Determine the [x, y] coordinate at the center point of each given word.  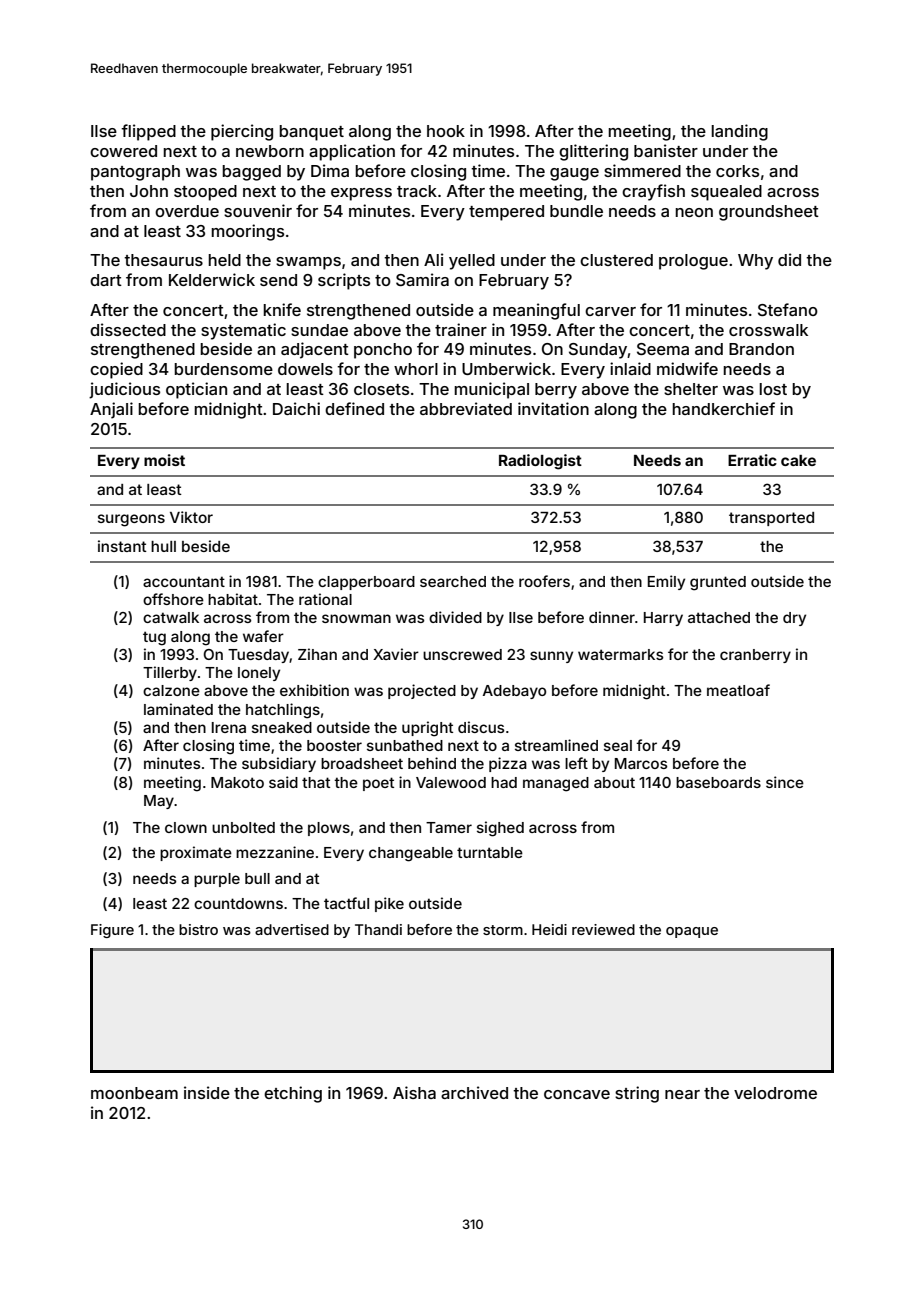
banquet [312, 133]
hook [446, 131]
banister [666, 150]
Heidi [549, 929]
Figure [112, 931]
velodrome [775, 1093]
